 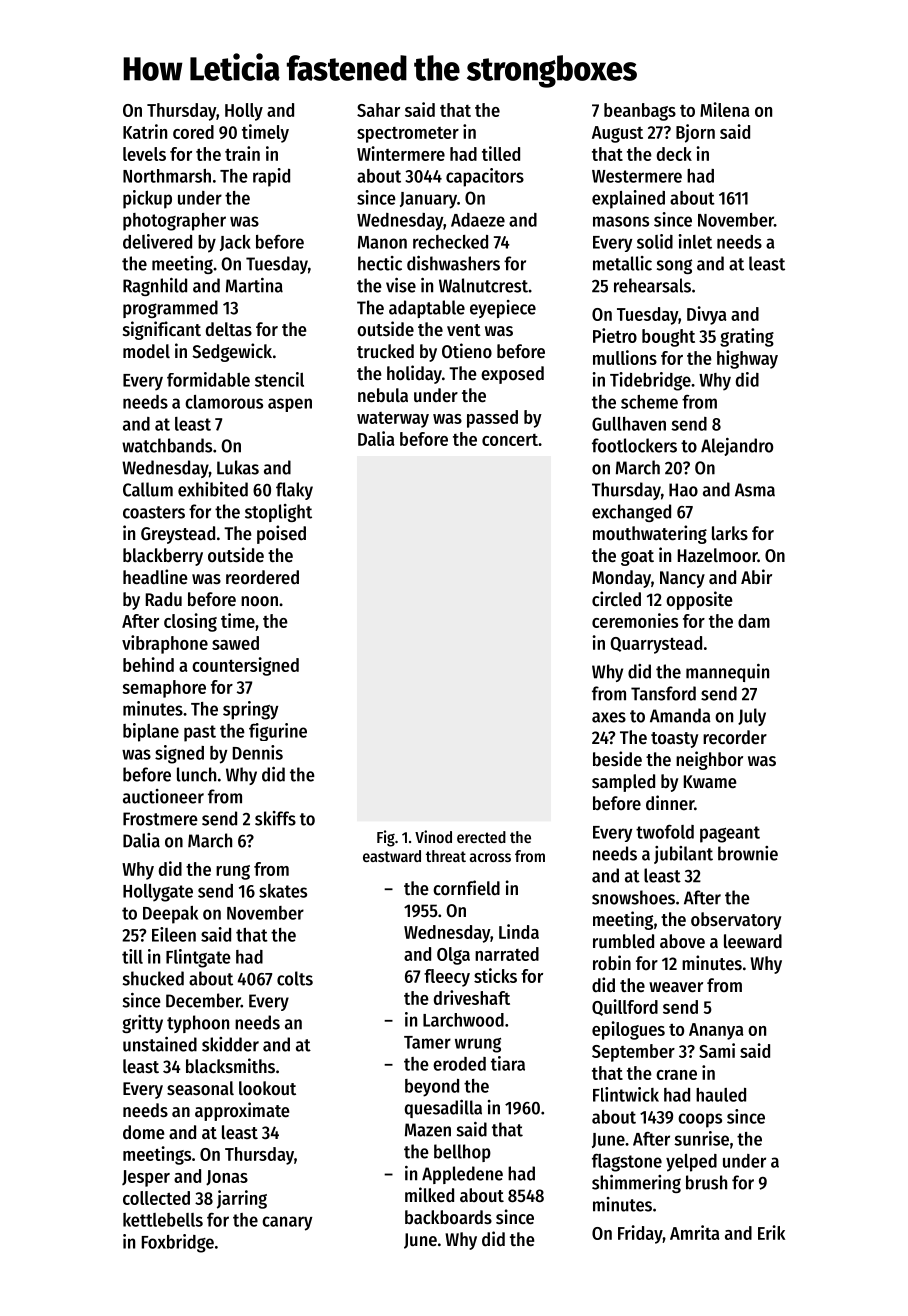 What do you see at coordinates (640, 112) in the screenshot?
I see `beanbags` at bounding box center [640, 112].
